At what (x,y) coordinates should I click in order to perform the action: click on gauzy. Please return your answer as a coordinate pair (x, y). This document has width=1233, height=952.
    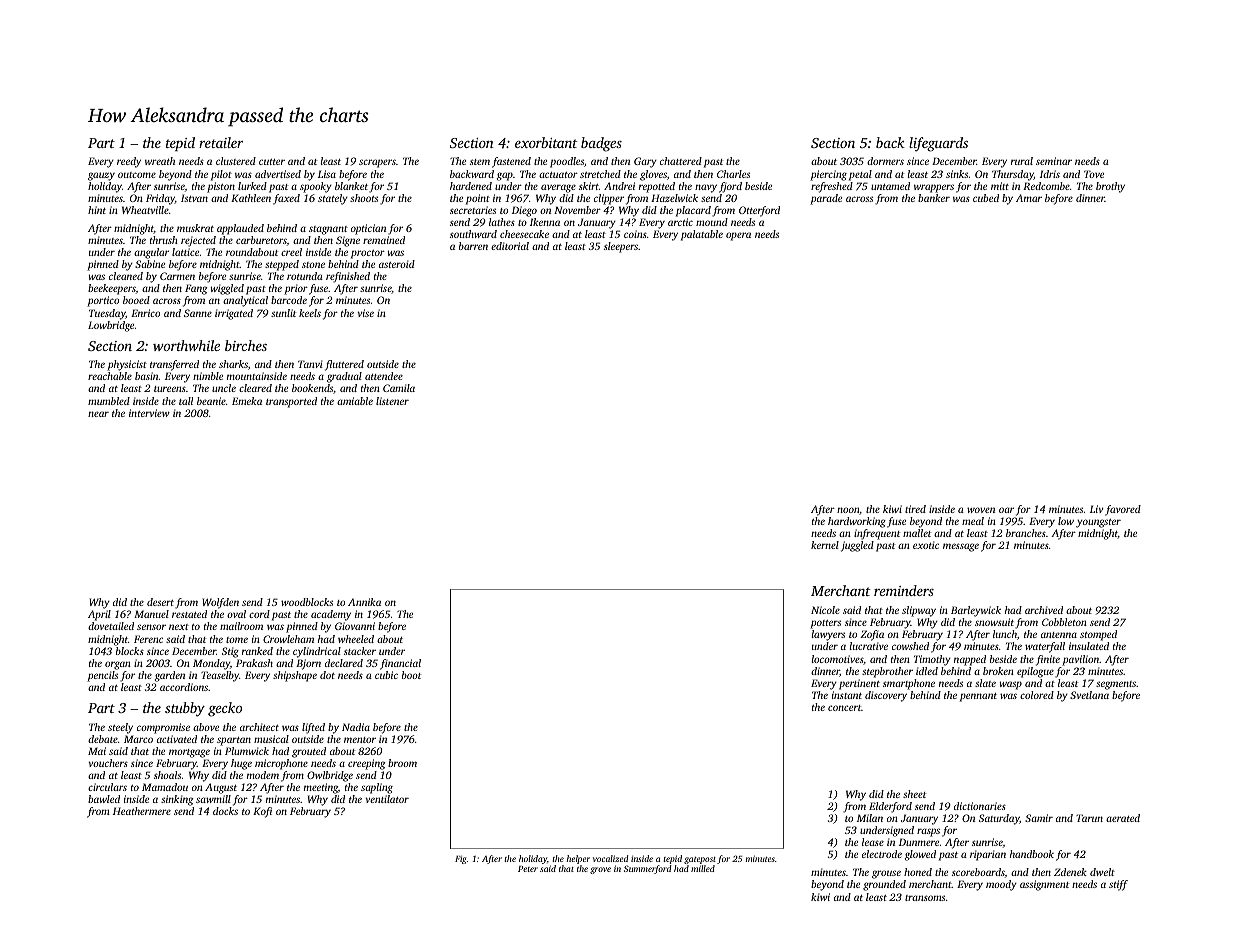
    Looking at the image, I should click on (101, 176).
